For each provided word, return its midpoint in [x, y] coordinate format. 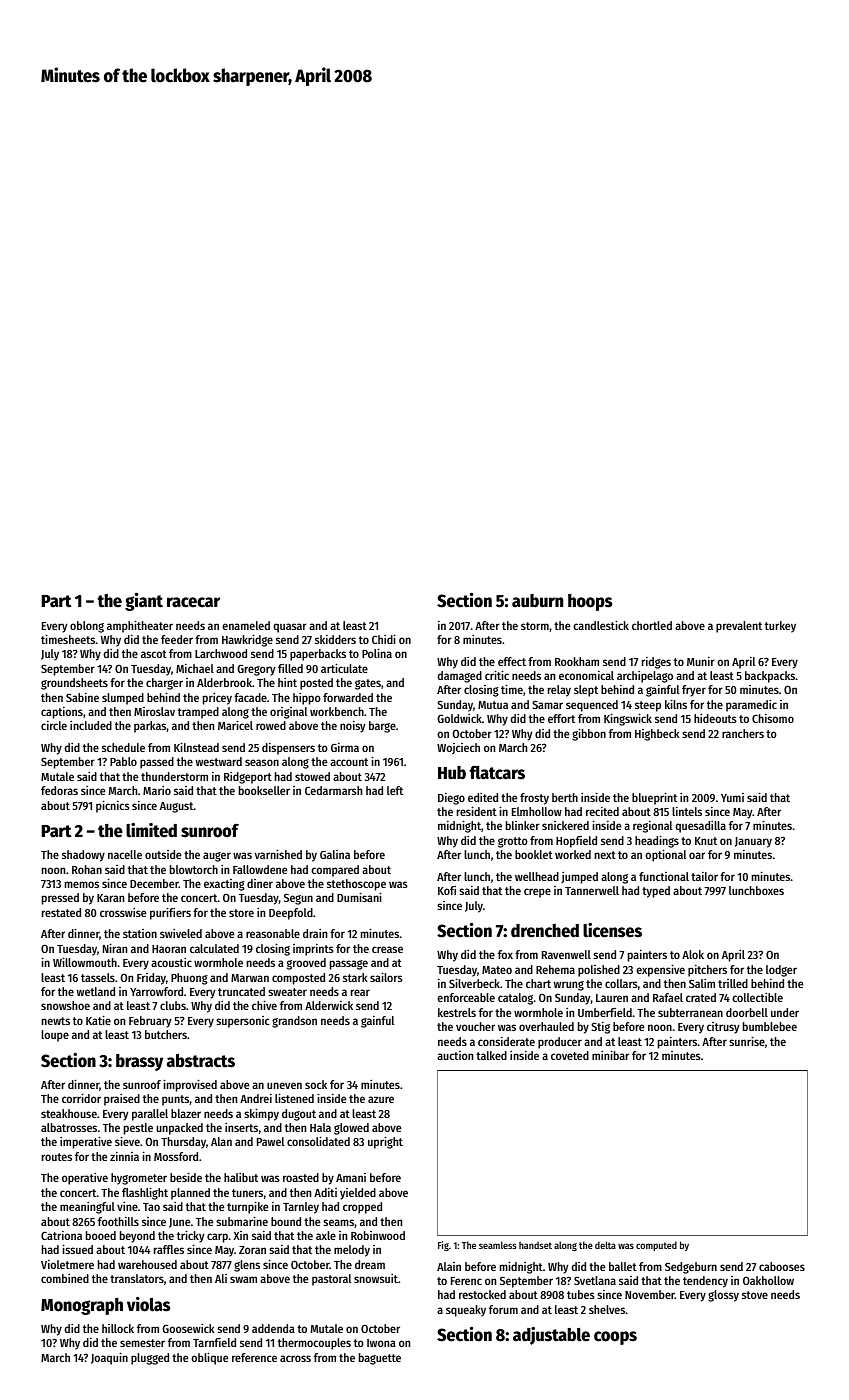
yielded [358, 1194]
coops [615, 1338]
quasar [290, 628]
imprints [313, 949]
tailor [704, 876]
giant [144, 601]
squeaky [466, 1311]
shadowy [83, 856]
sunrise [747, 1041]
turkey [780, 627]
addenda [273, 1328]
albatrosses [69, 1127]
